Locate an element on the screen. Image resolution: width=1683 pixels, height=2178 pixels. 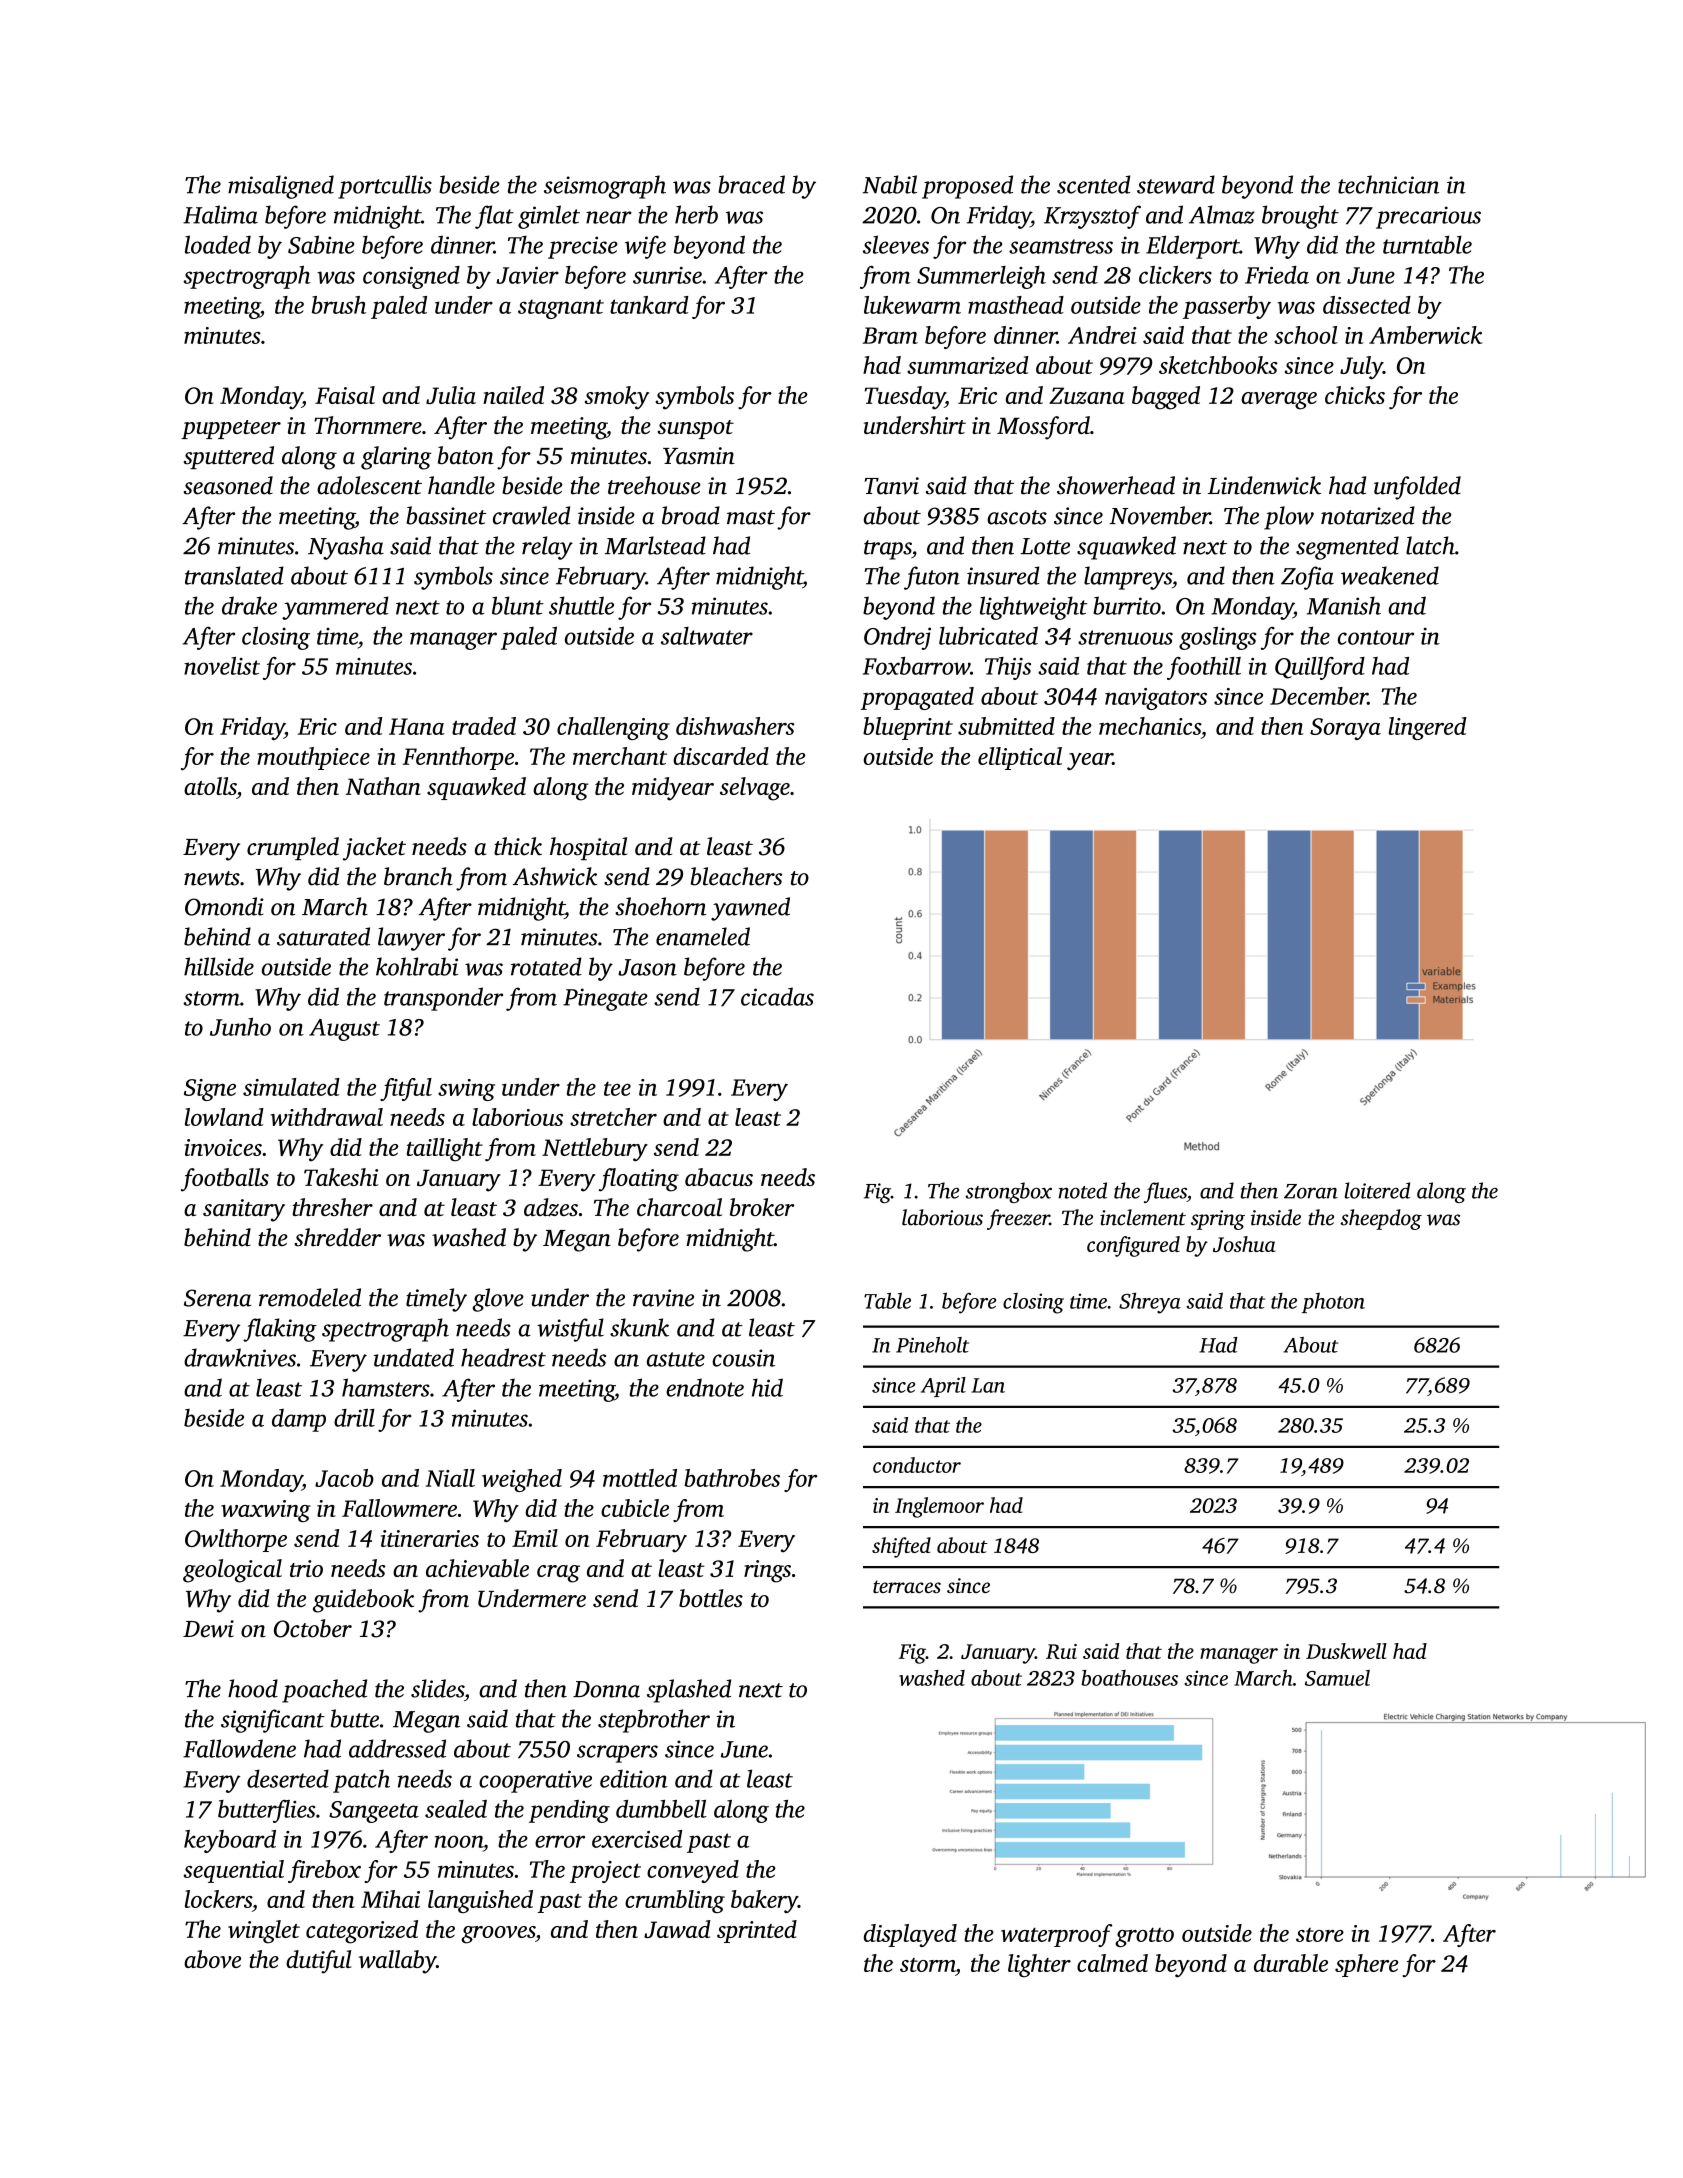
Rui is located at coordinates (1061, 1651).
